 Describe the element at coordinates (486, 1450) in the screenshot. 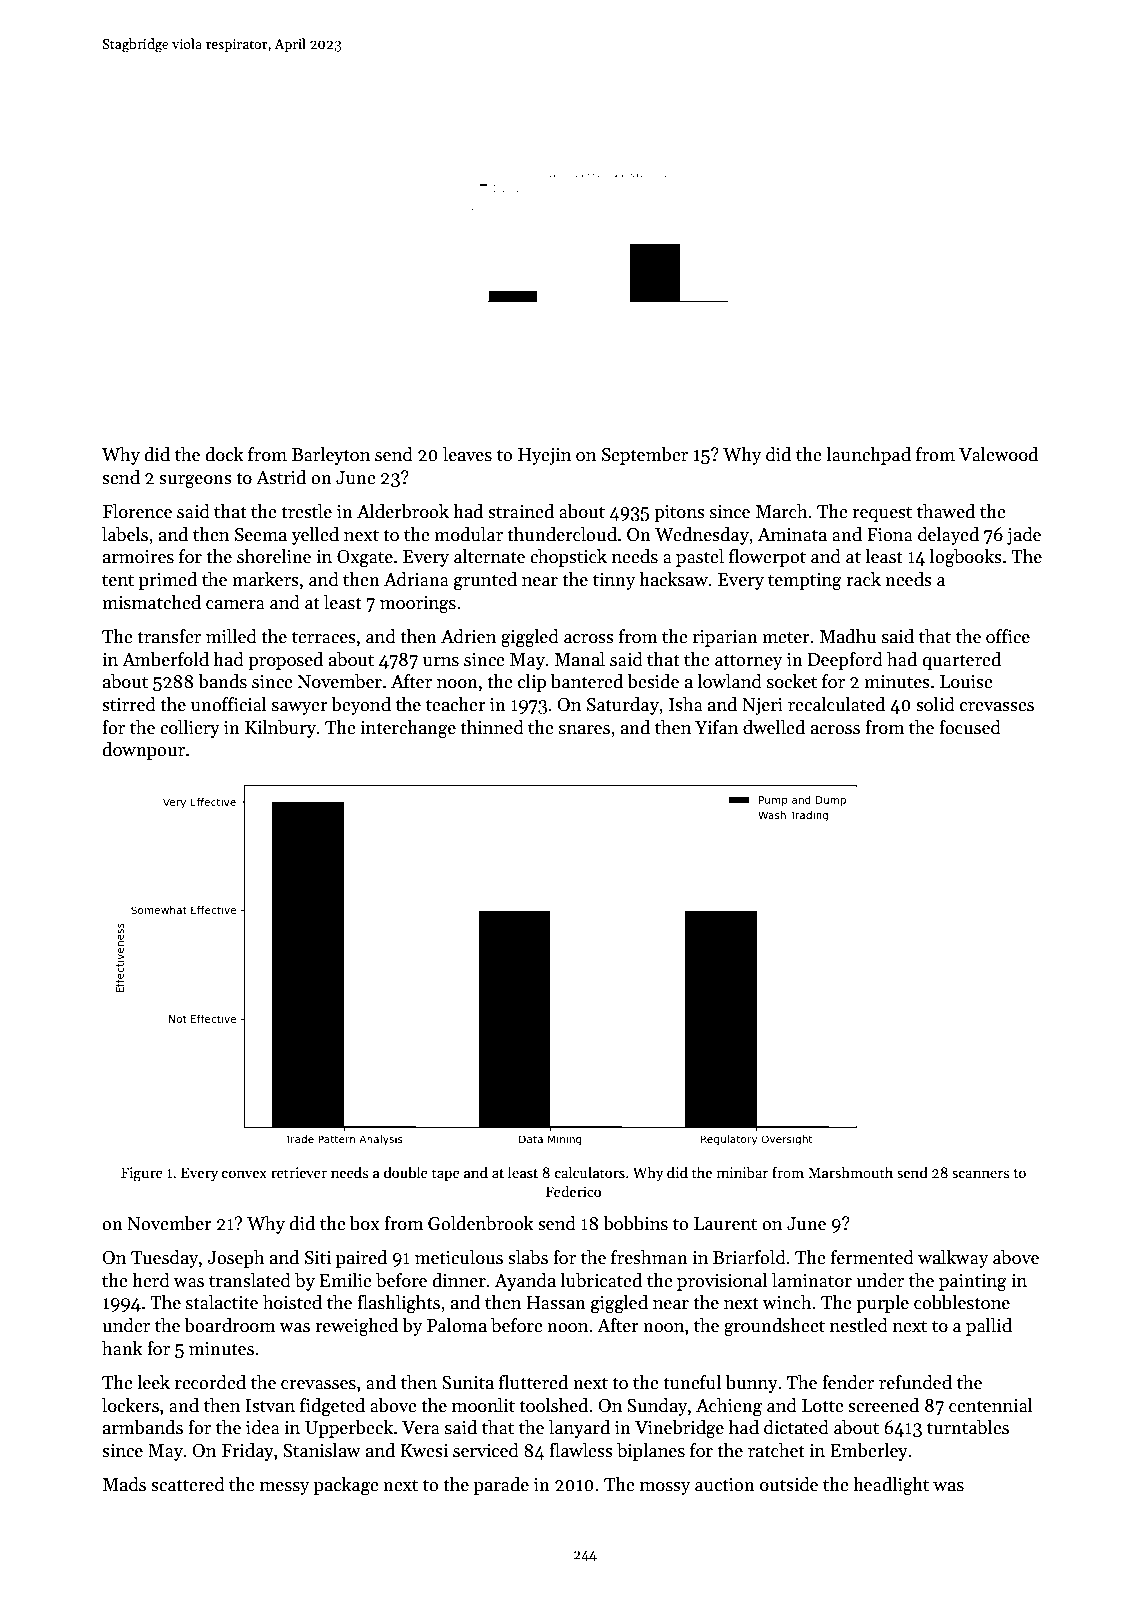

I see `serviced` at that location.
